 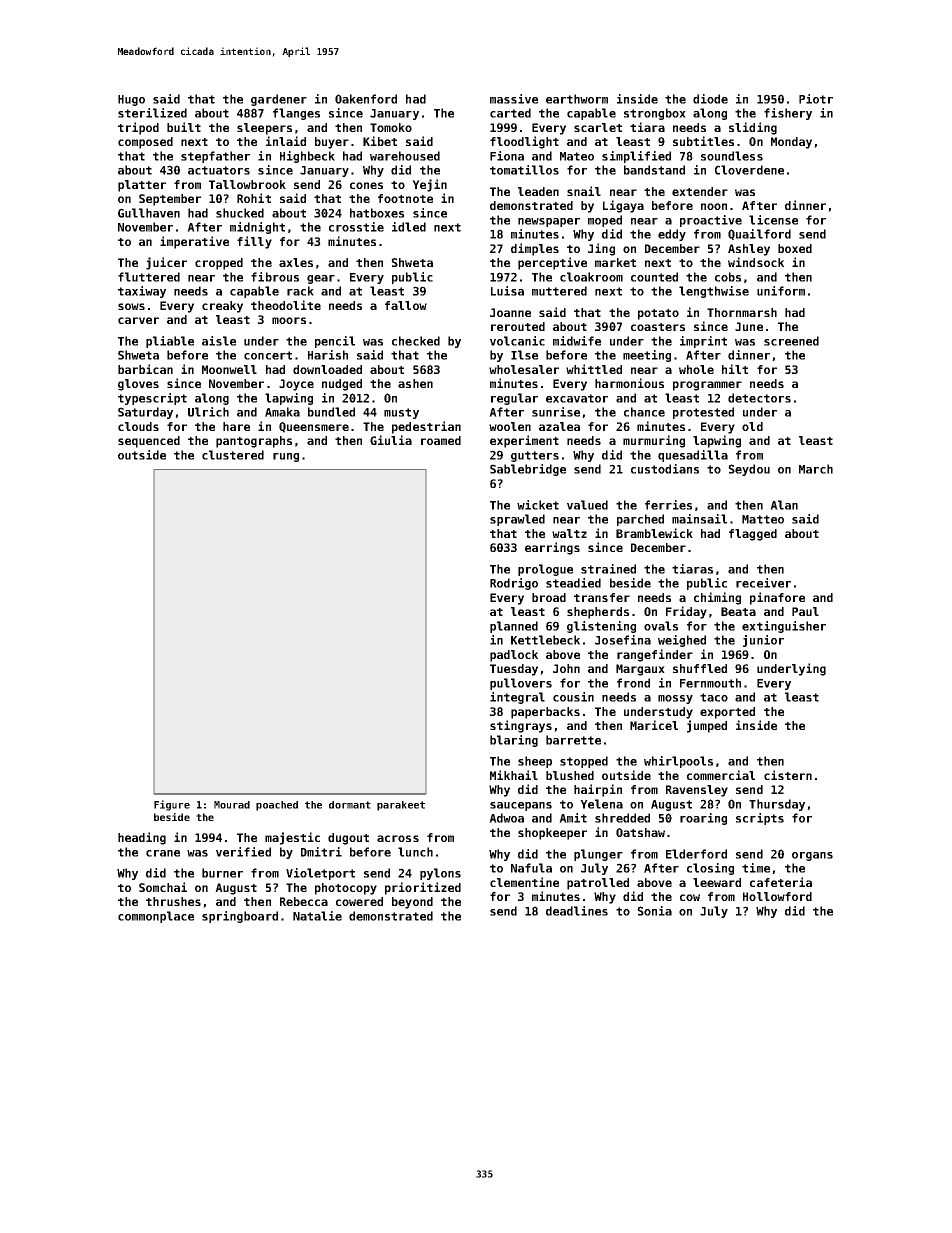 I want to click on Highbeck, so click(x=307, y=157).
